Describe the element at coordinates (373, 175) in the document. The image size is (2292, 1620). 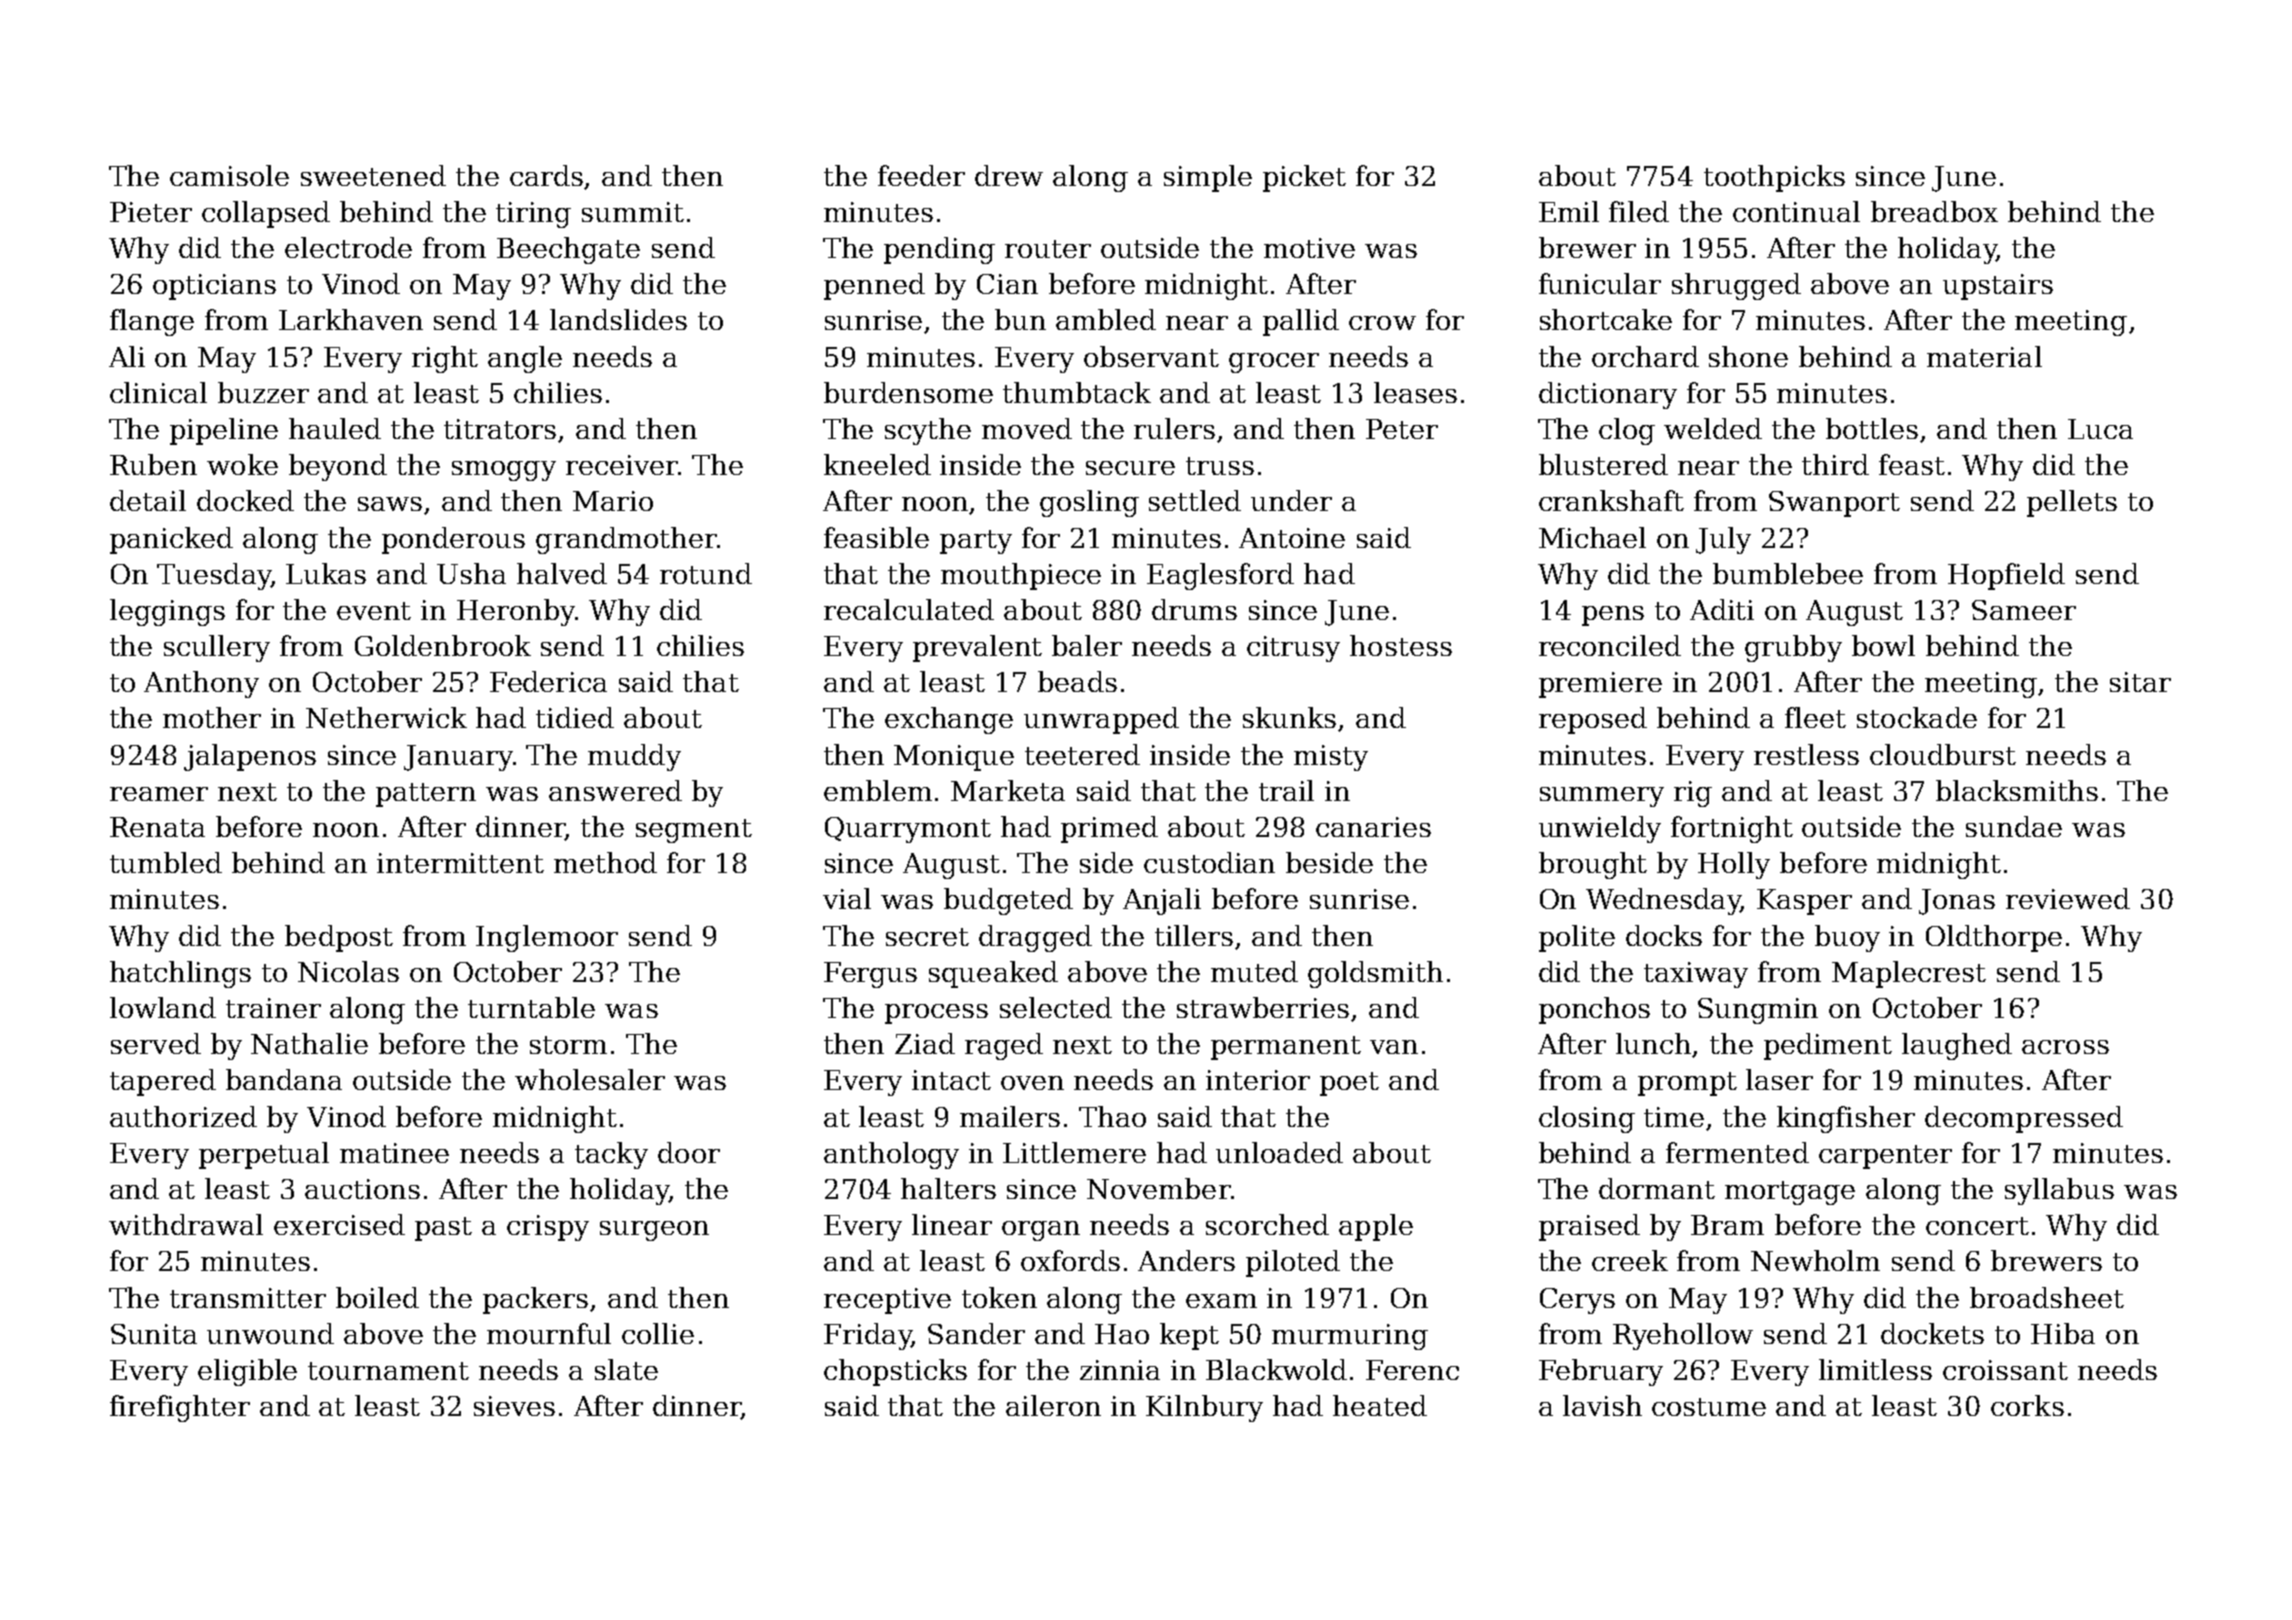
I see `sweetened` at that location.
